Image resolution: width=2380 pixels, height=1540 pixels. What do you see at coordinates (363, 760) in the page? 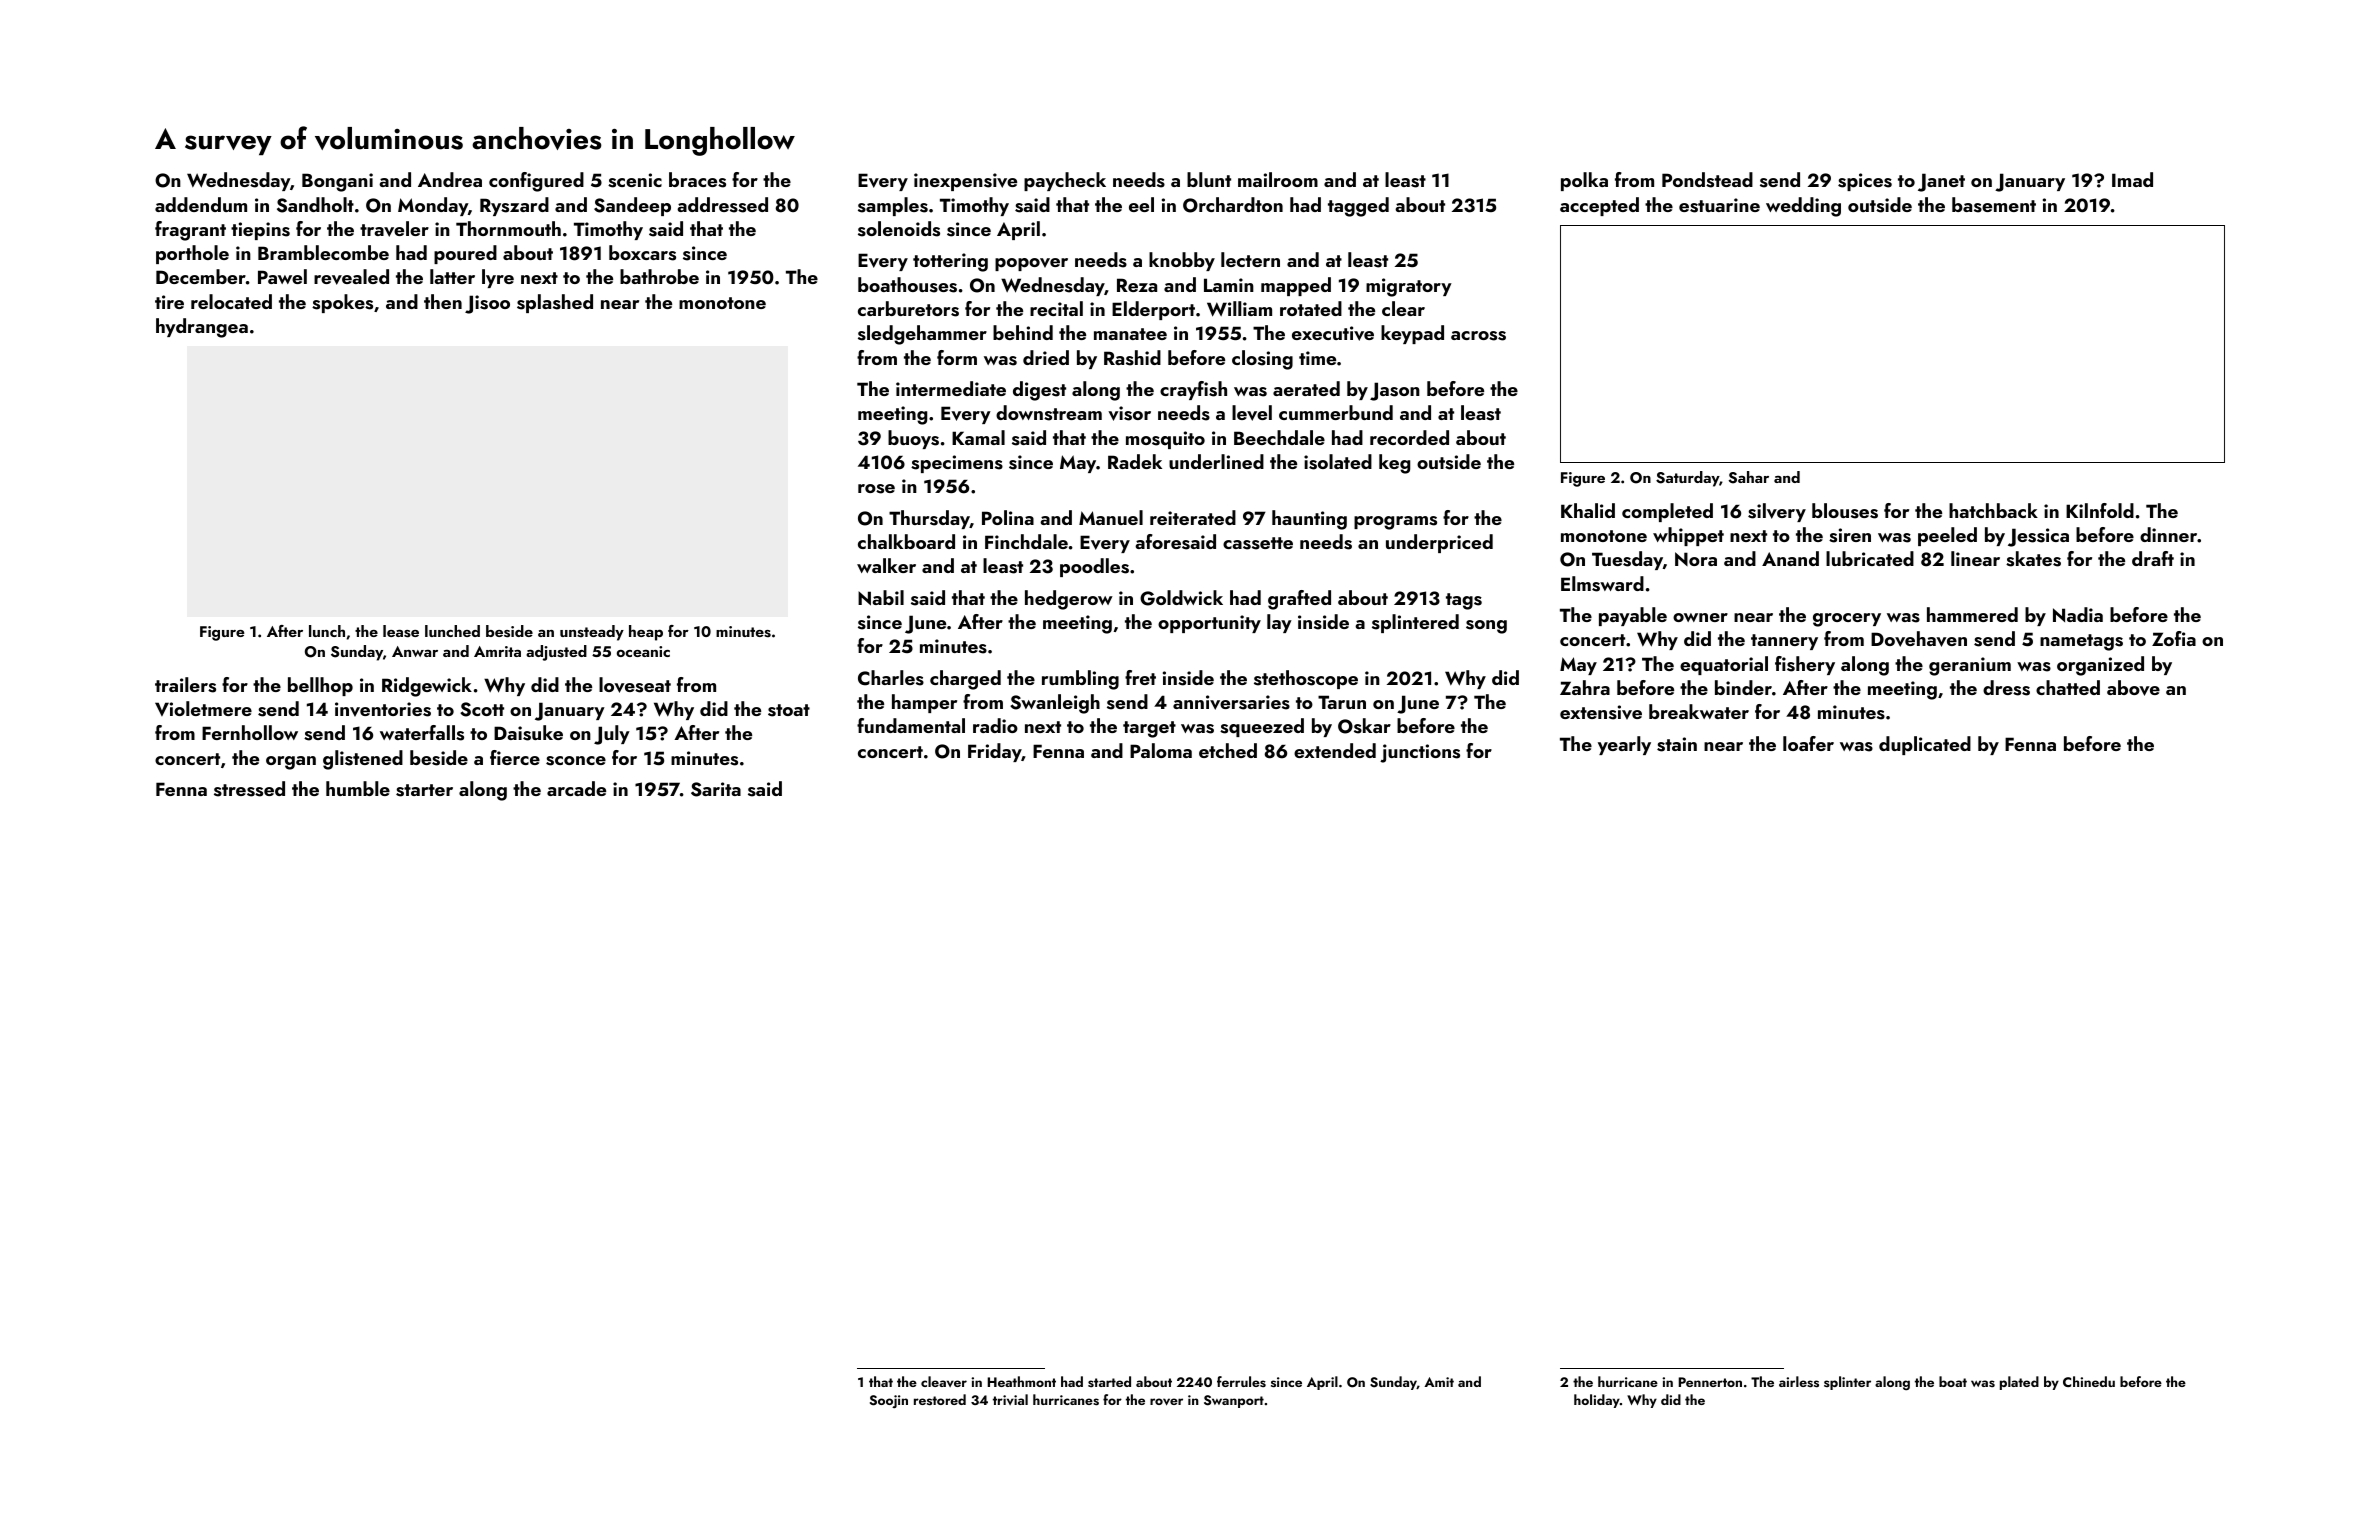
I see `glistened` at bounding box center [363, 760].
